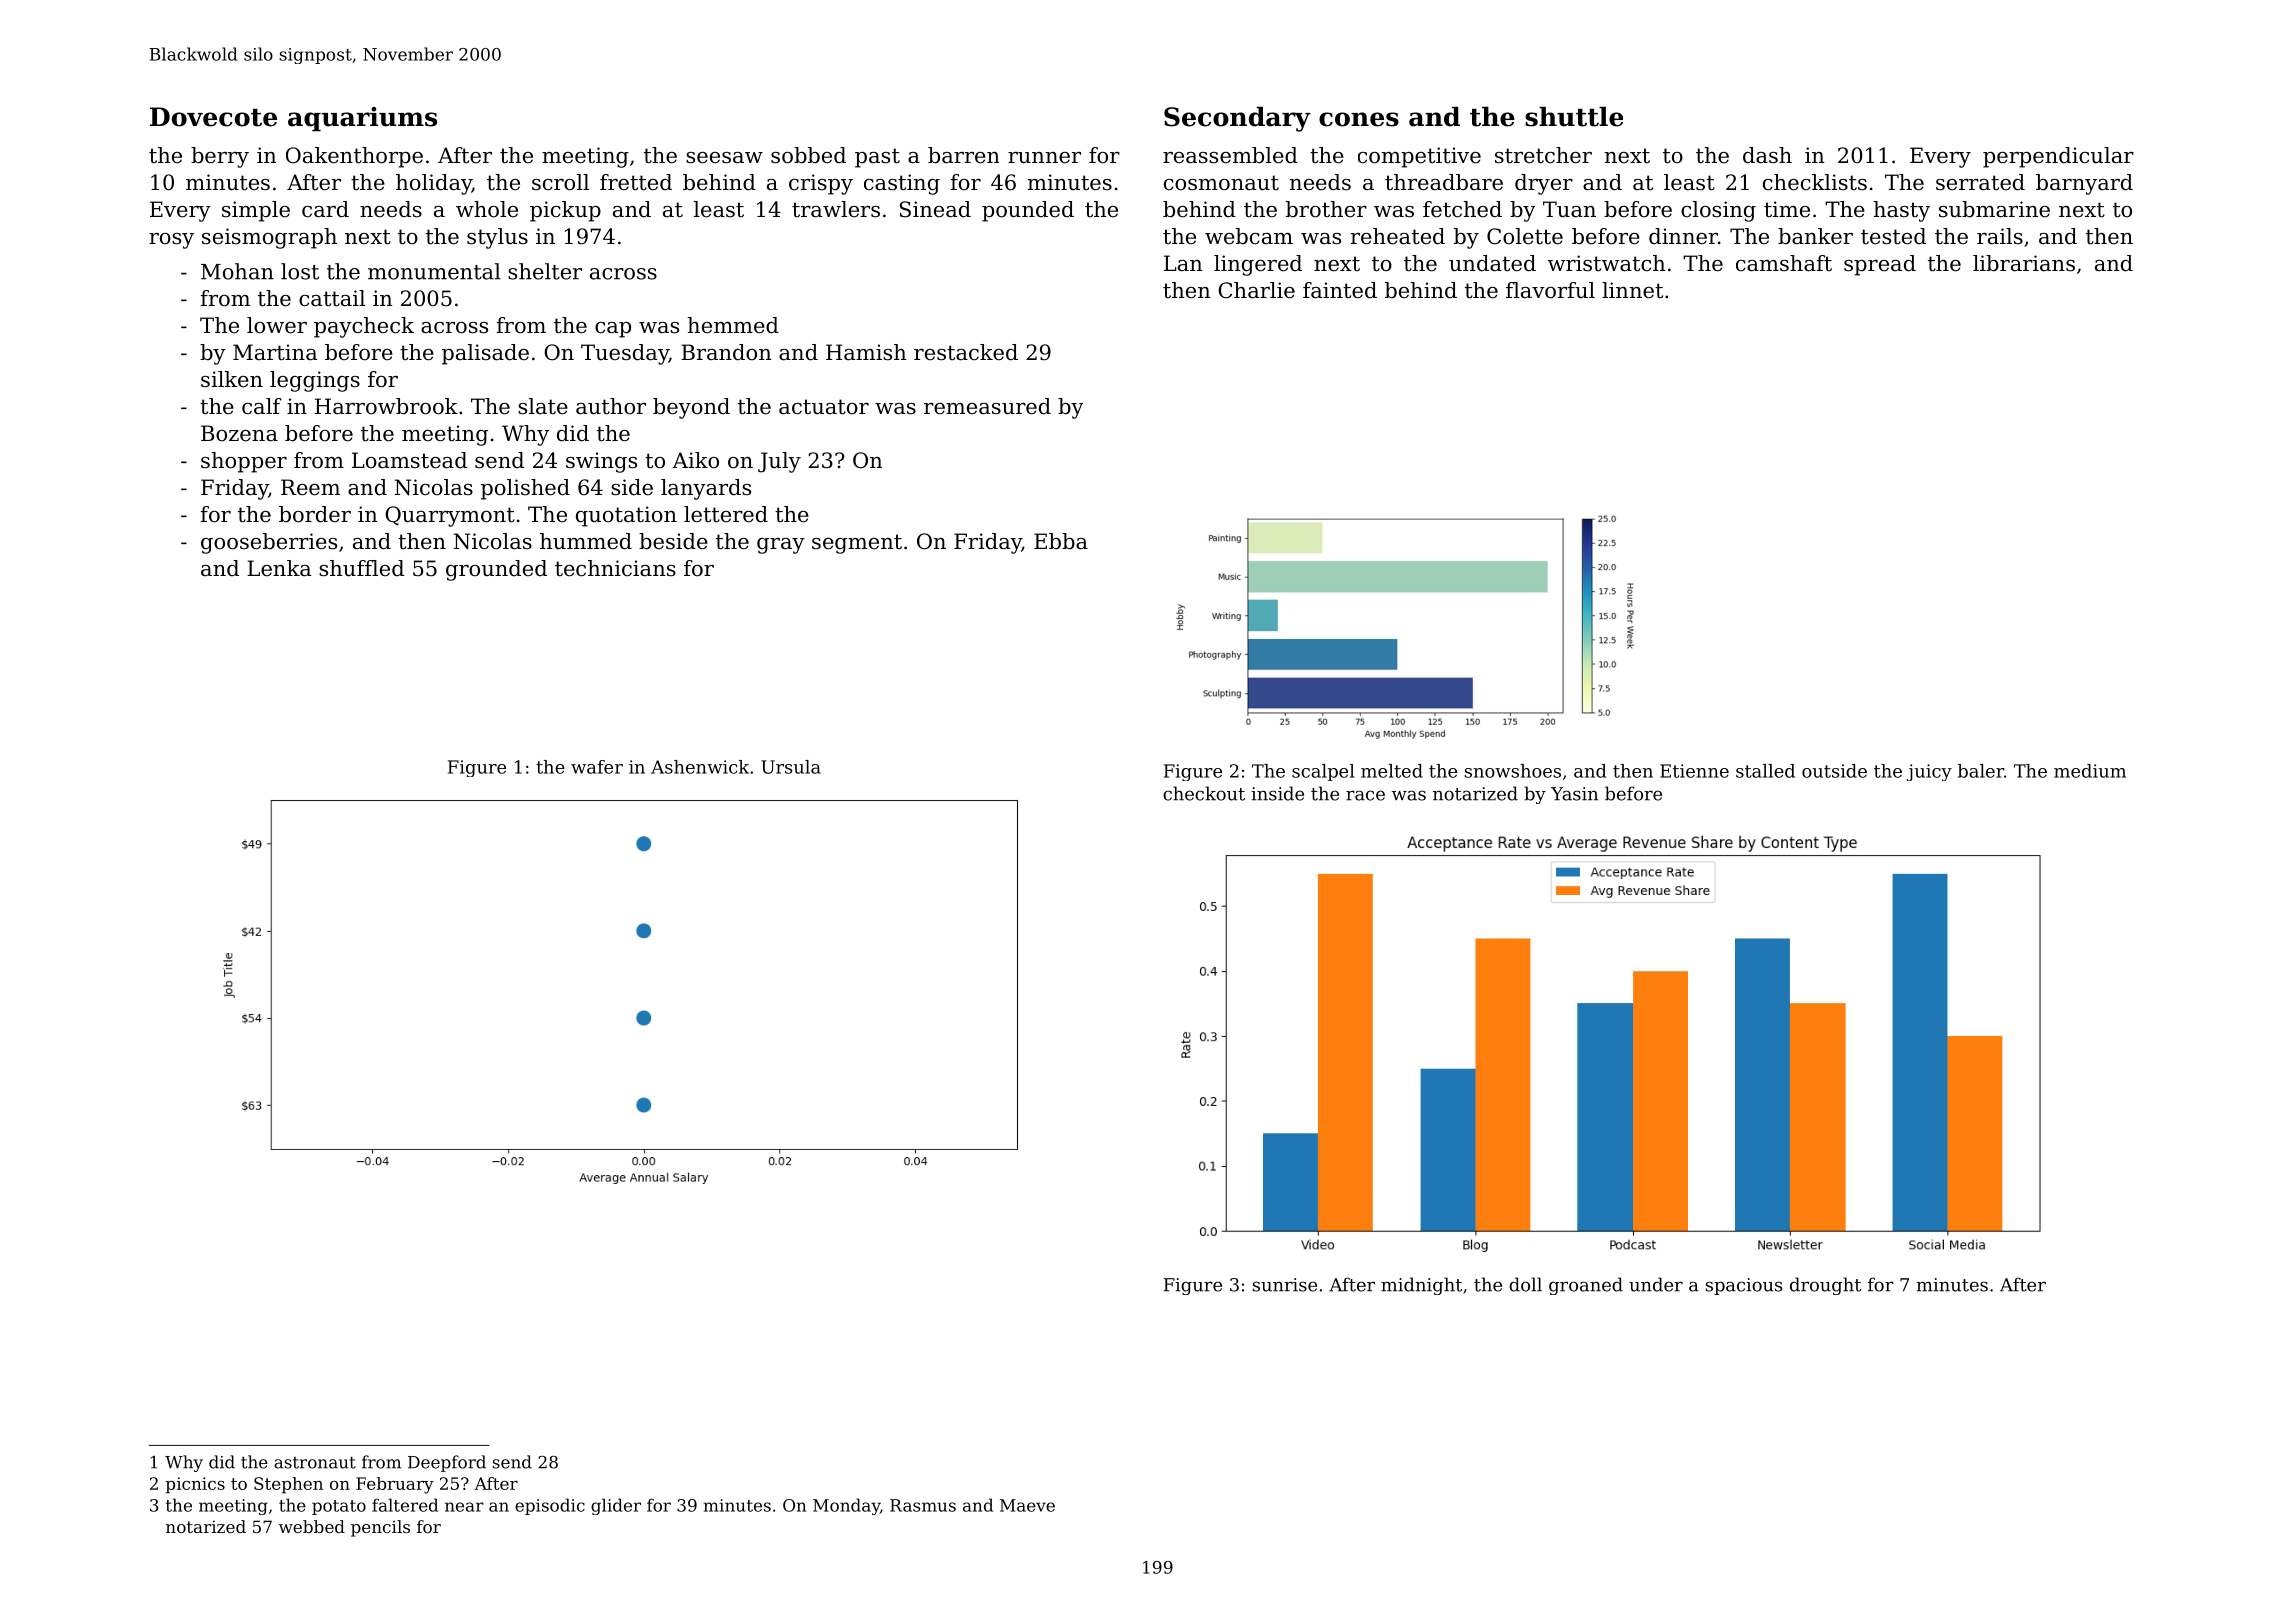 The width and height of the document is (2282, 1614). Describe the element at coordinates (791, 767) in the document. I see `Ursula` at that location.
